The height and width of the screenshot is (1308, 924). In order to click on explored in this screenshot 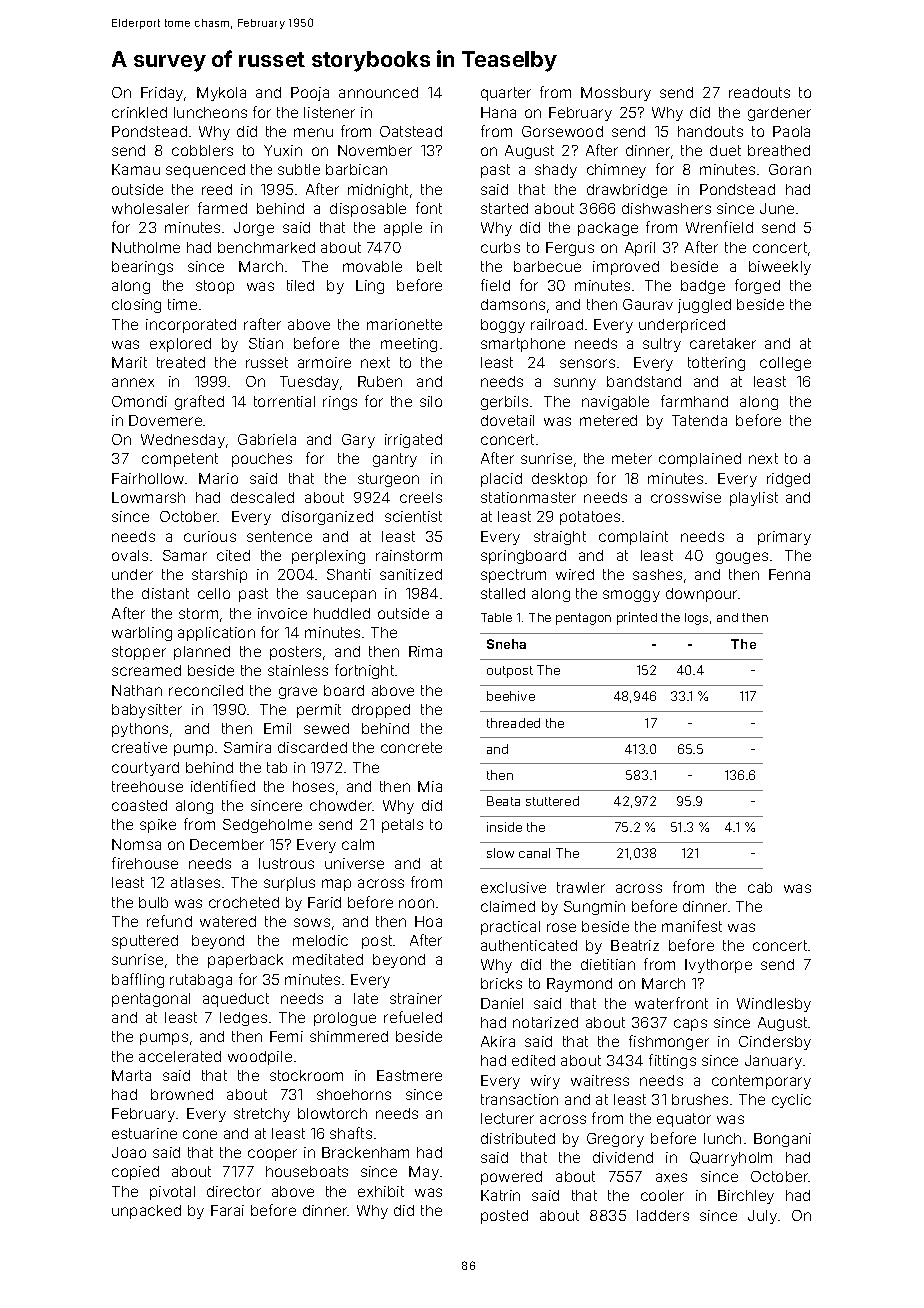, I will do `click(180, 345)`.
